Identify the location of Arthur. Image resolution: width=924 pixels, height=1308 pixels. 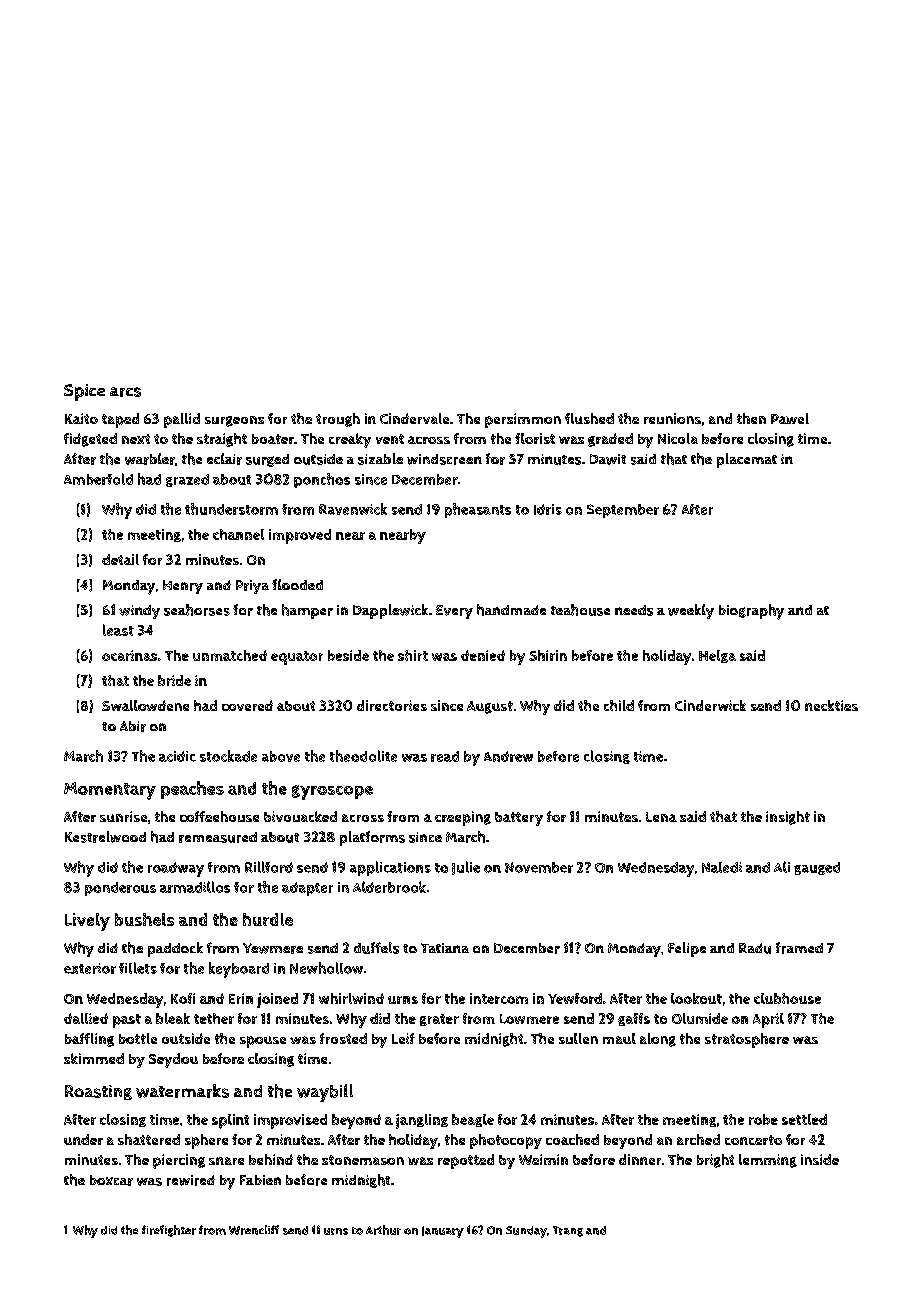
(383, 1230).
